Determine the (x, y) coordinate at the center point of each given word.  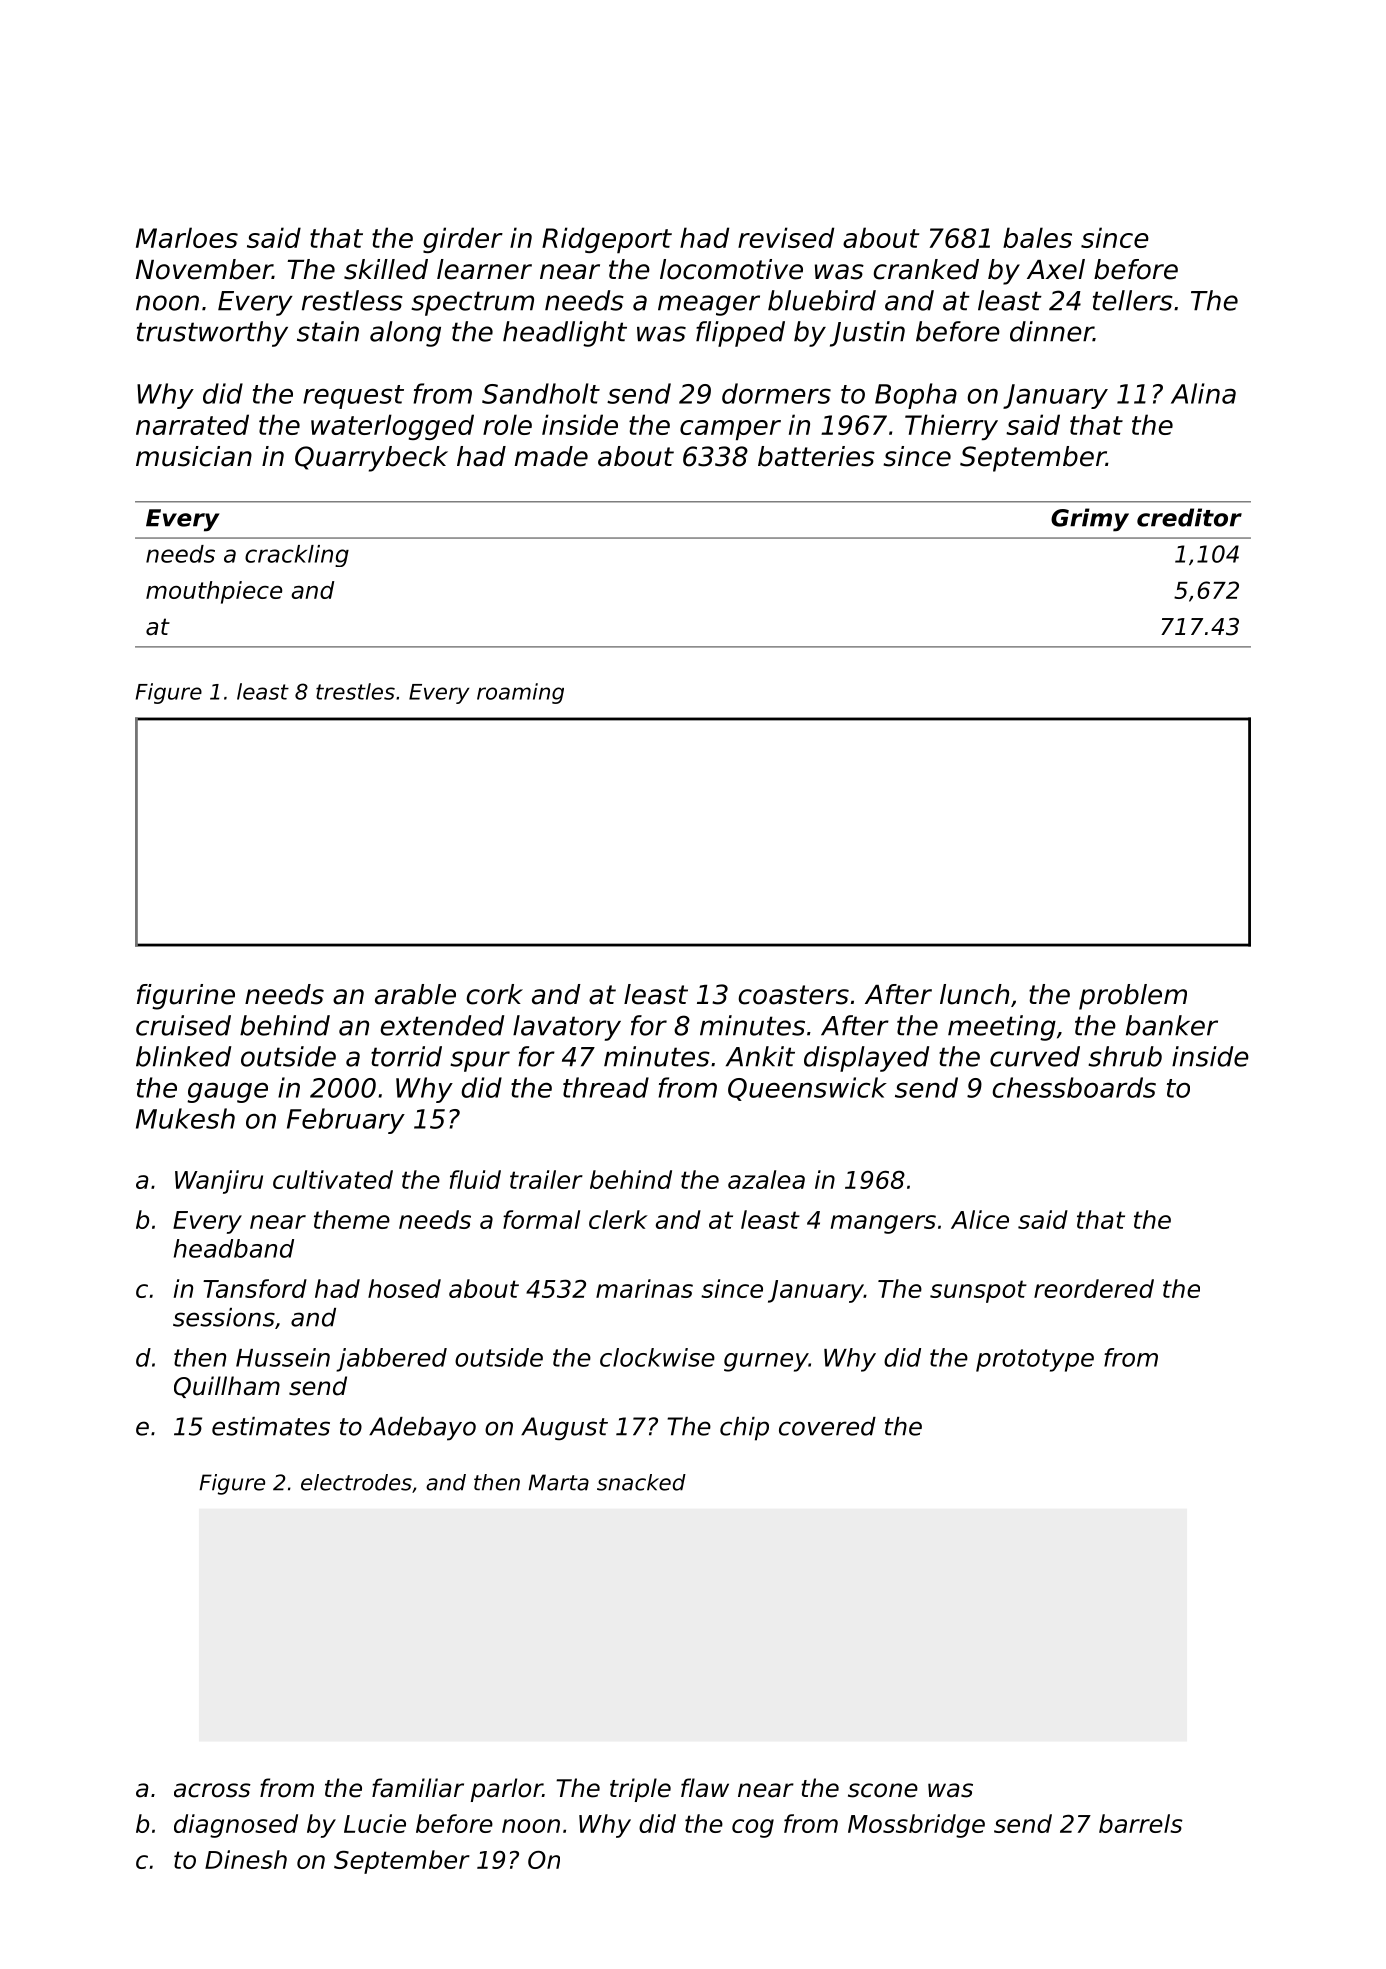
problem (1133, 997)
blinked (183, 1056)
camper (730, 430)
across (212, 1790)
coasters (794, 995)
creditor (1189, 517)
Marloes (187, 237)
